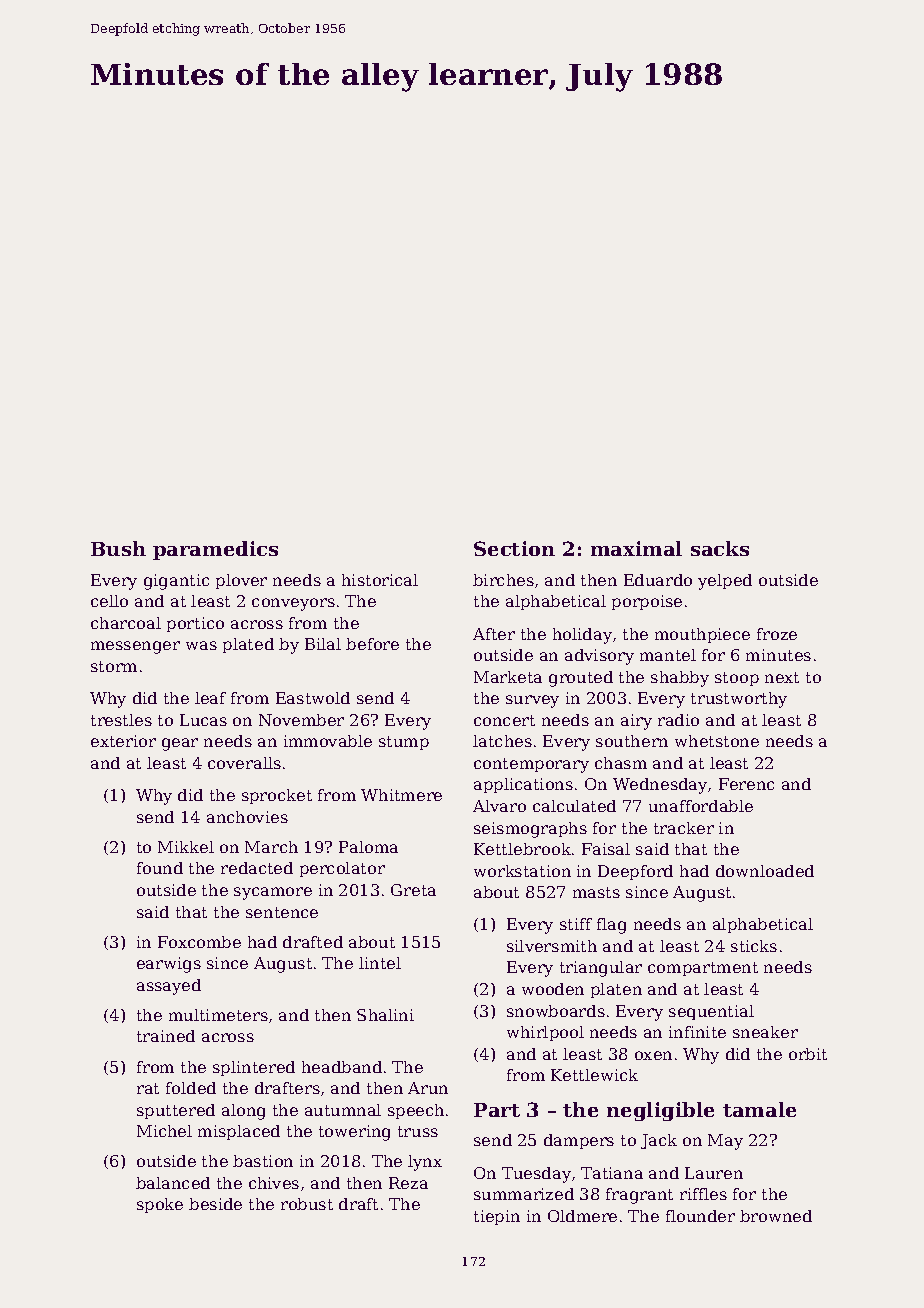 The height and width of the screenshot is (1308, 924). I want to click on paramedics, so click(215, 550).
